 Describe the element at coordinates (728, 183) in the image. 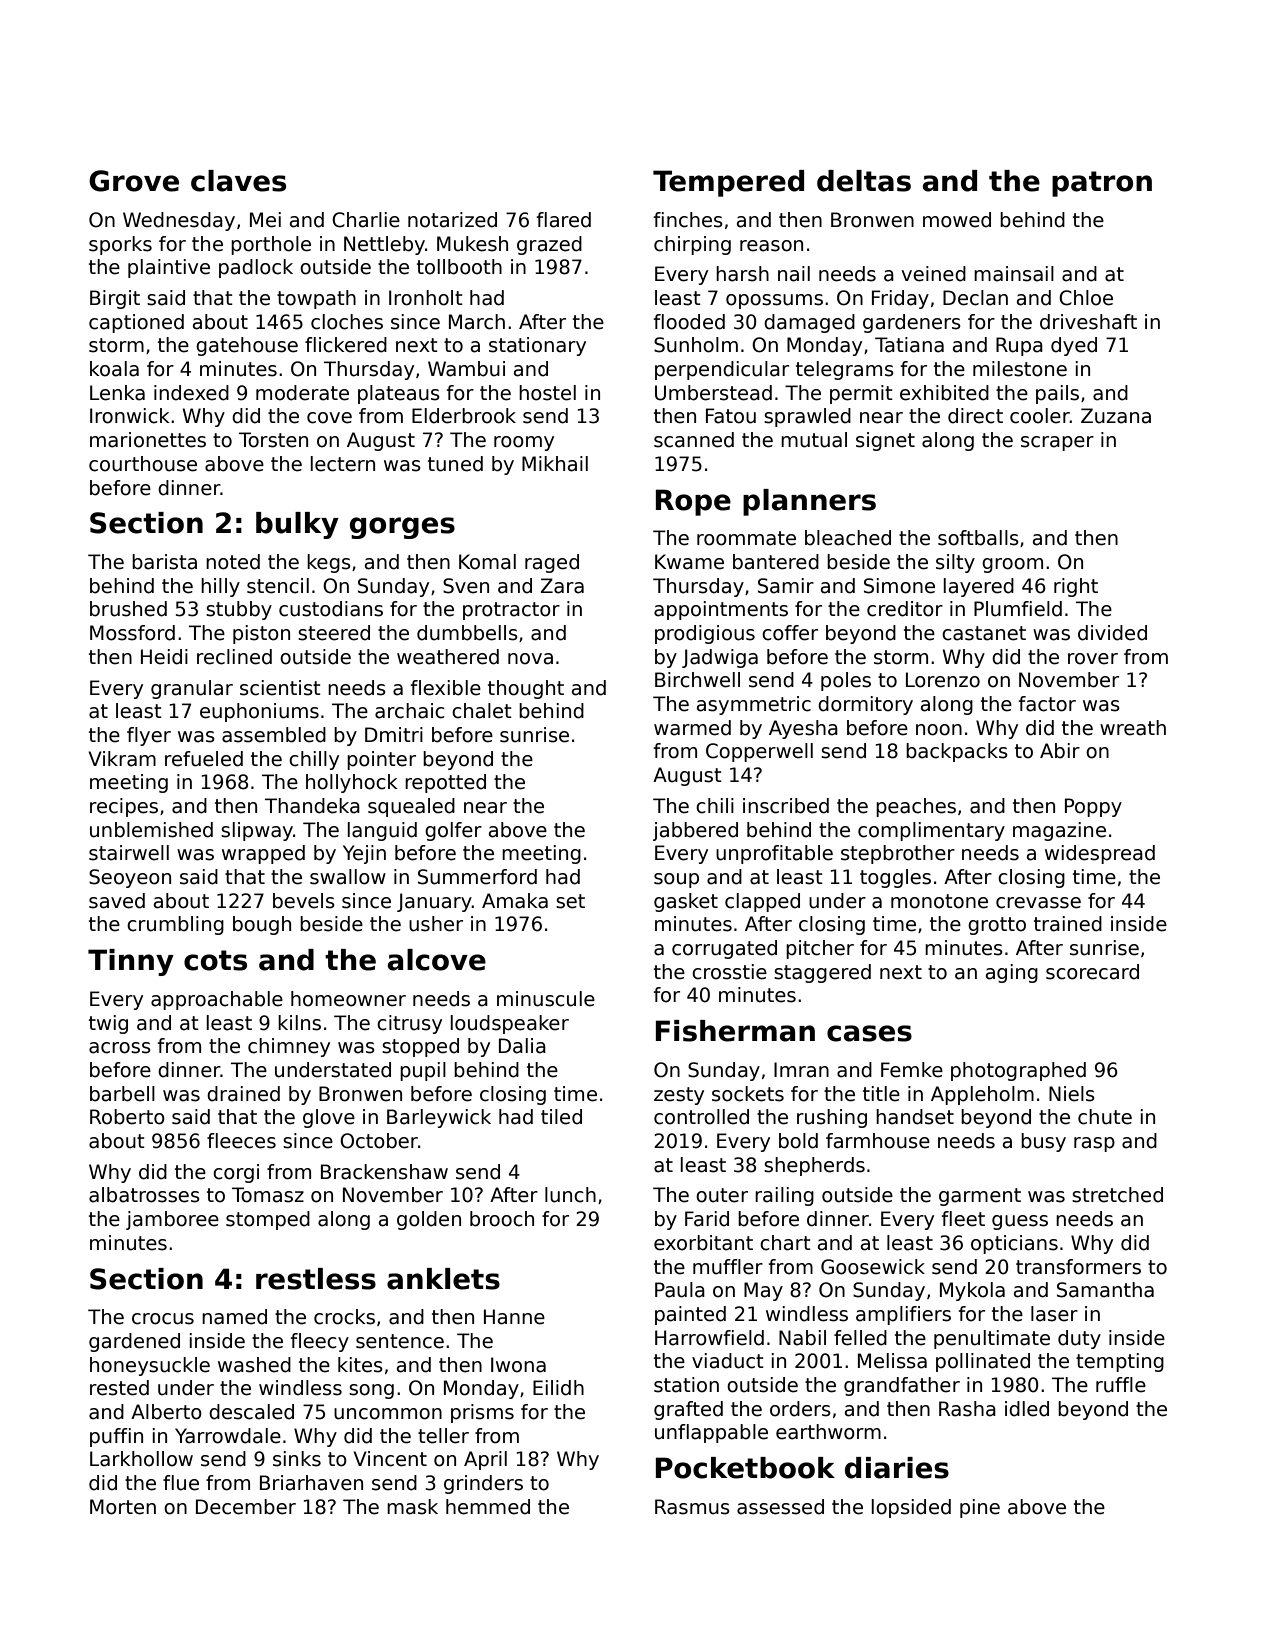

I see `Tempered` at that location.
